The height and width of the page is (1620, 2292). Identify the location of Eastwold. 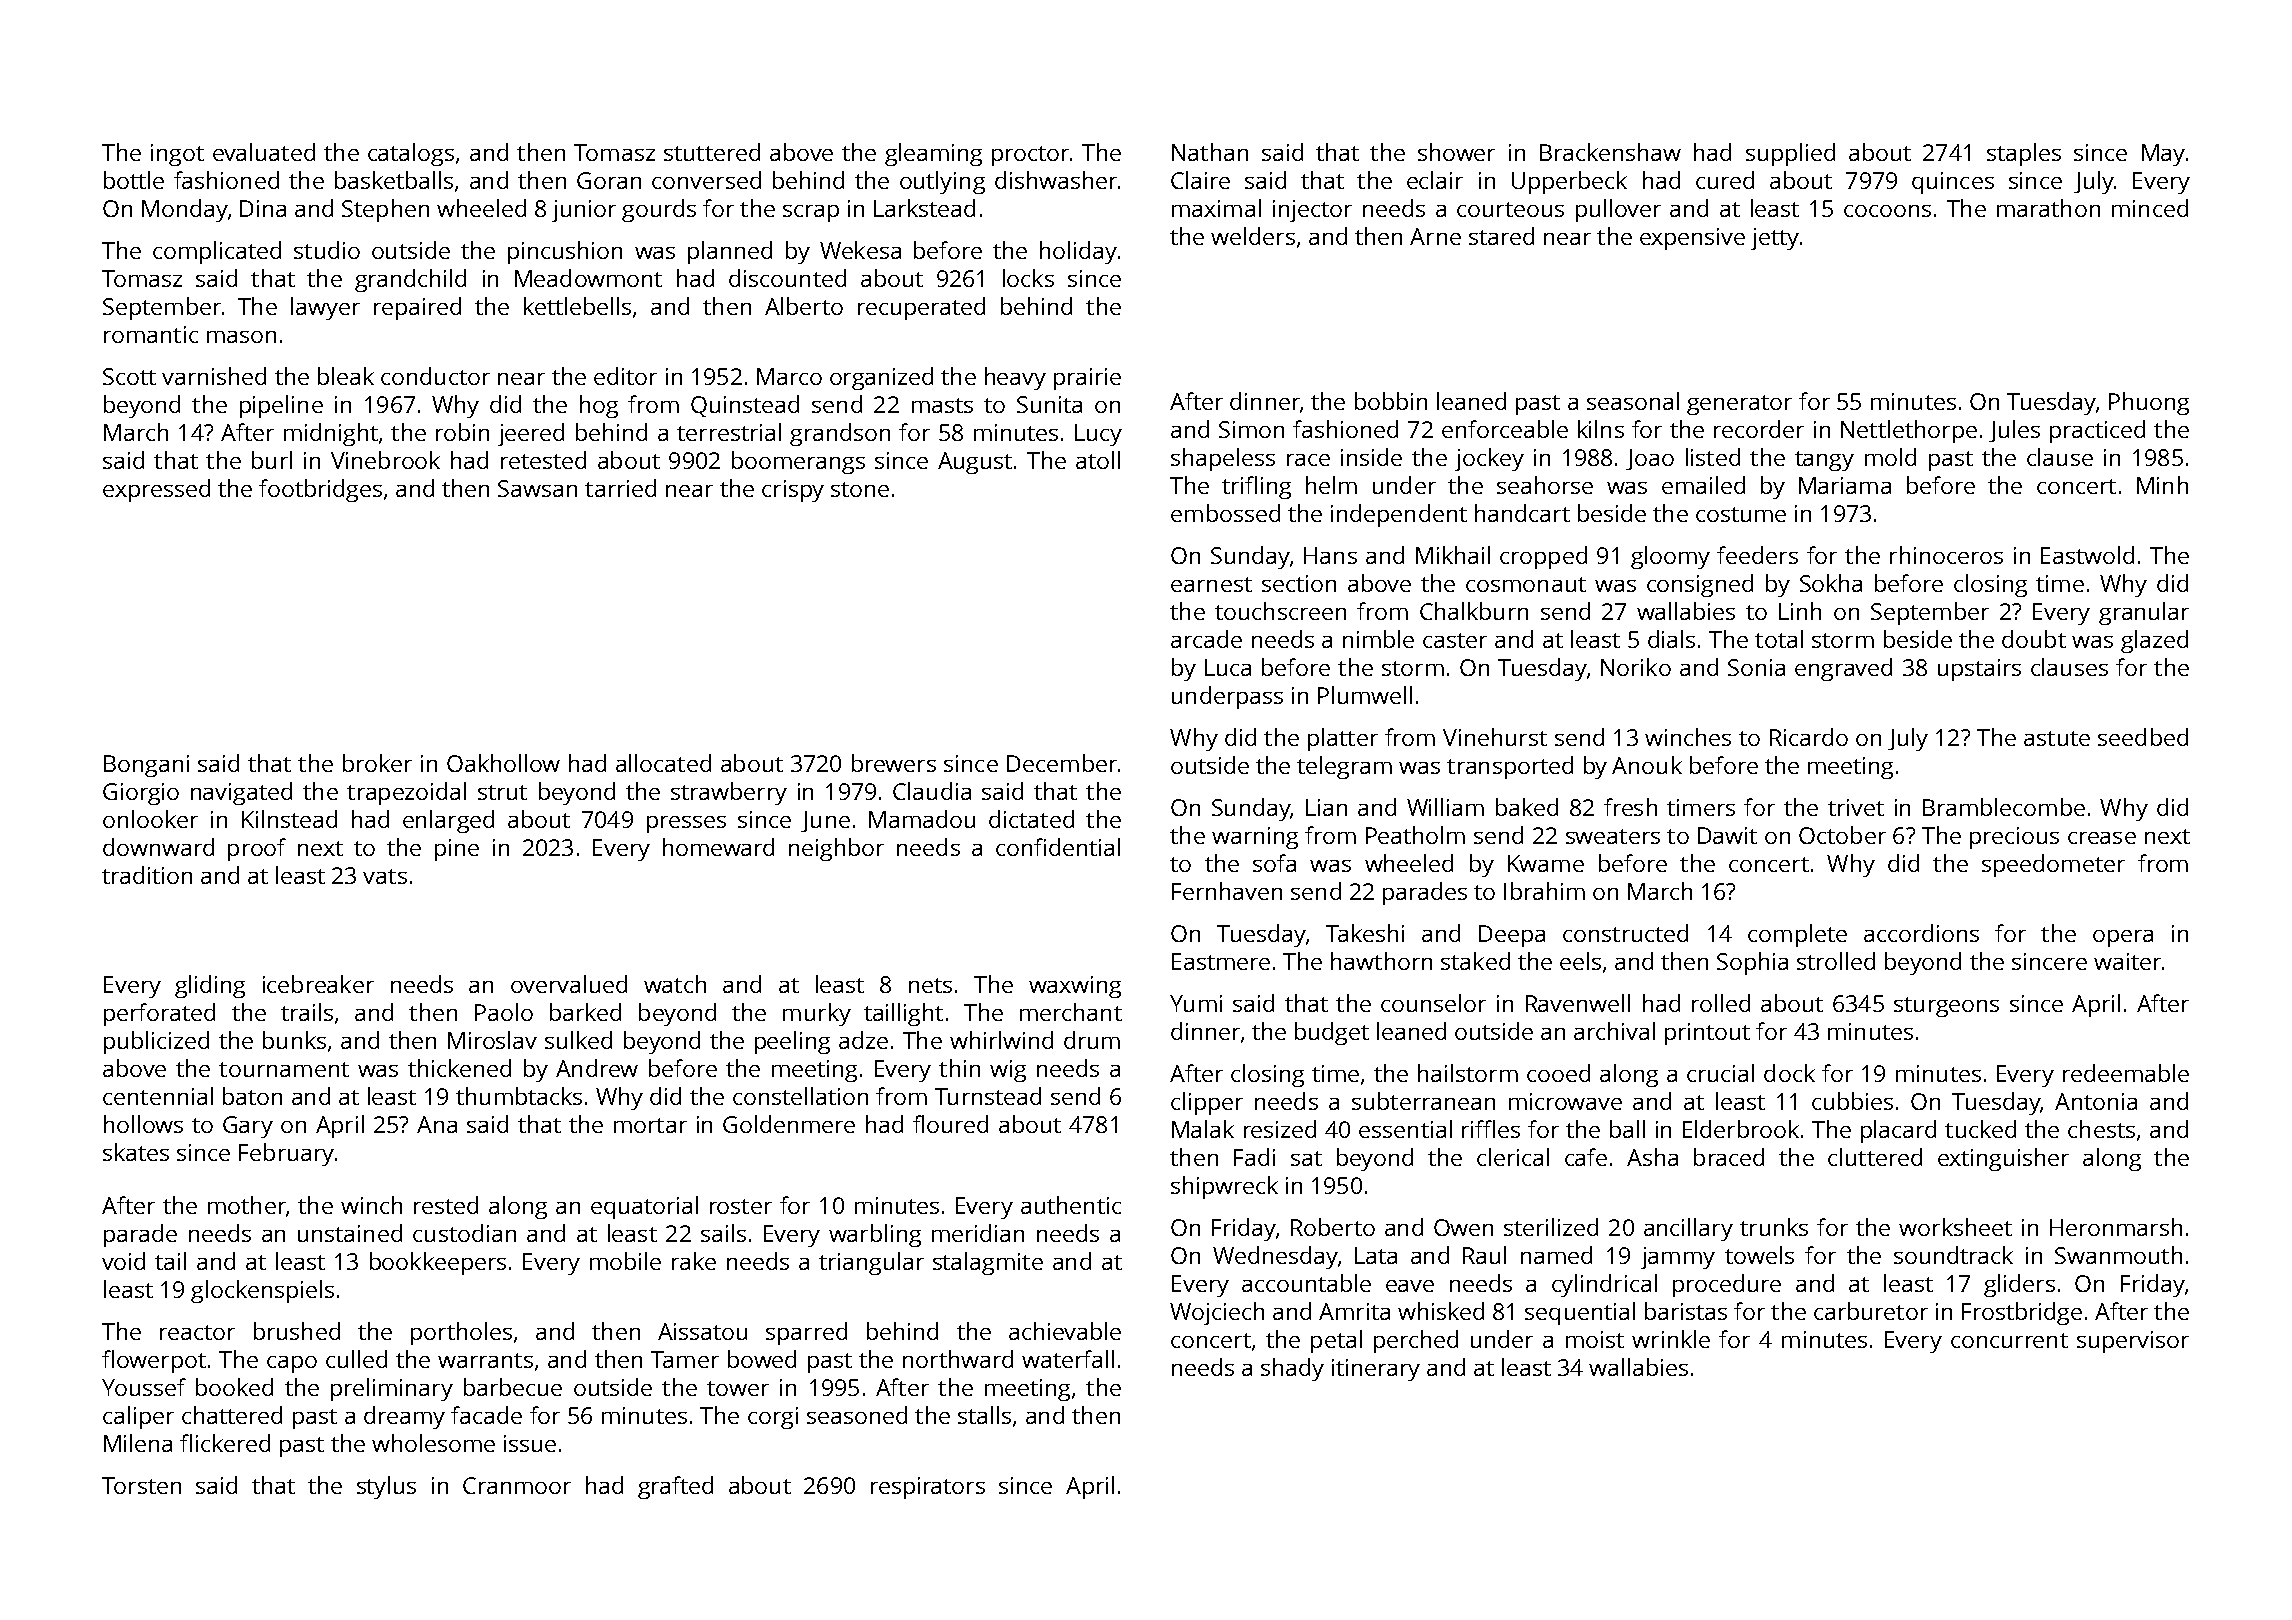
(2087, 555).
